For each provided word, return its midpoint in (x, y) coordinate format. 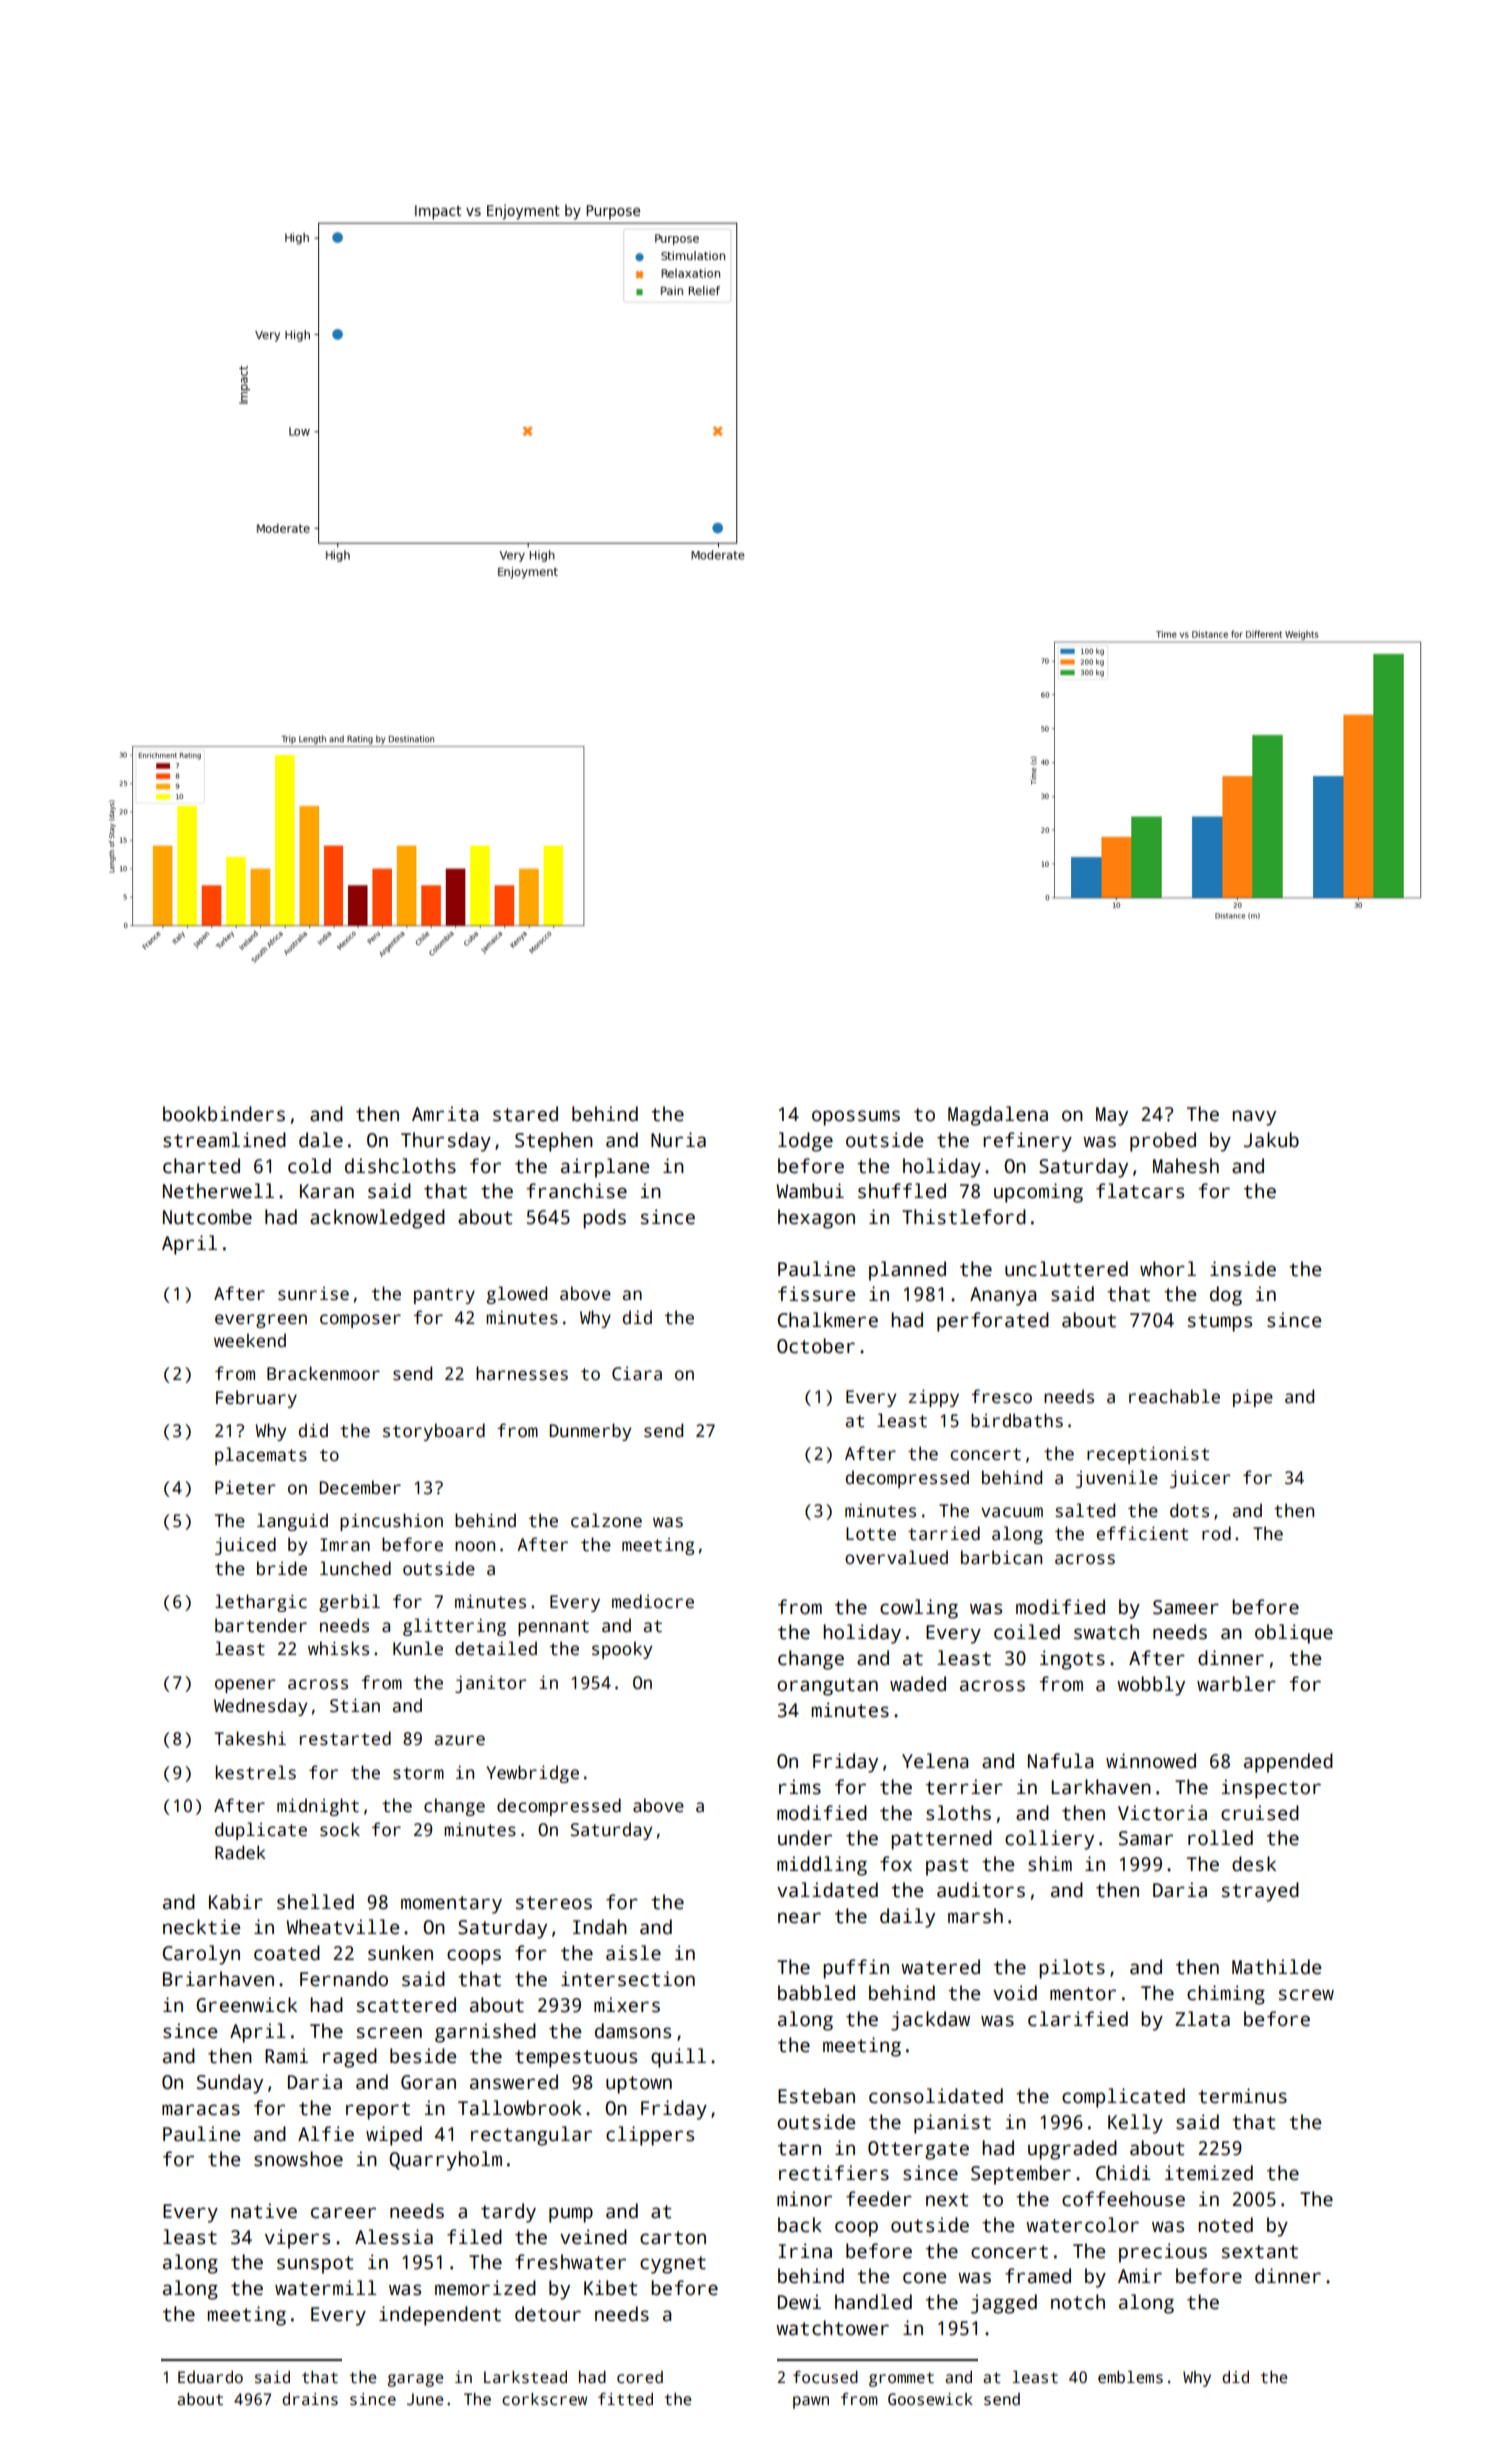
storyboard (434, 1432)
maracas (201, 2110)
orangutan (827, 1687)
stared (525, 1114)
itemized (1209, 2173)
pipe (1253, 1398)
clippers (650, 2136)
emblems (1130, 2377)
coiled (1027, 1632)
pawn (811, 2402)
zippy (934, 1398)
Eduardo (210, 2377)
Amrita (445, 1114)
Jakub (1271, 1140)
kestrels (255, 1772)
